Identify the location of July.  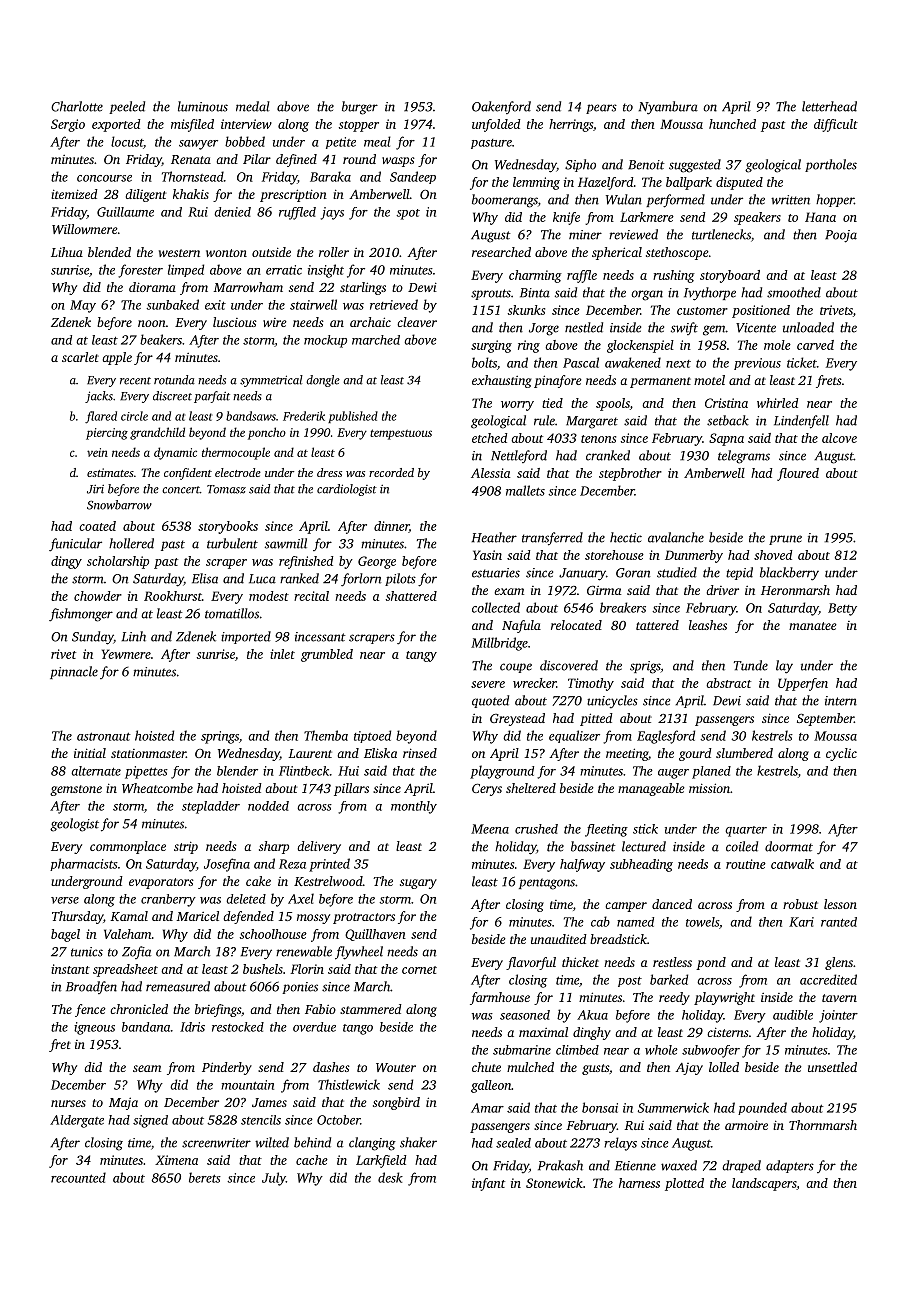
(274, 1179).
